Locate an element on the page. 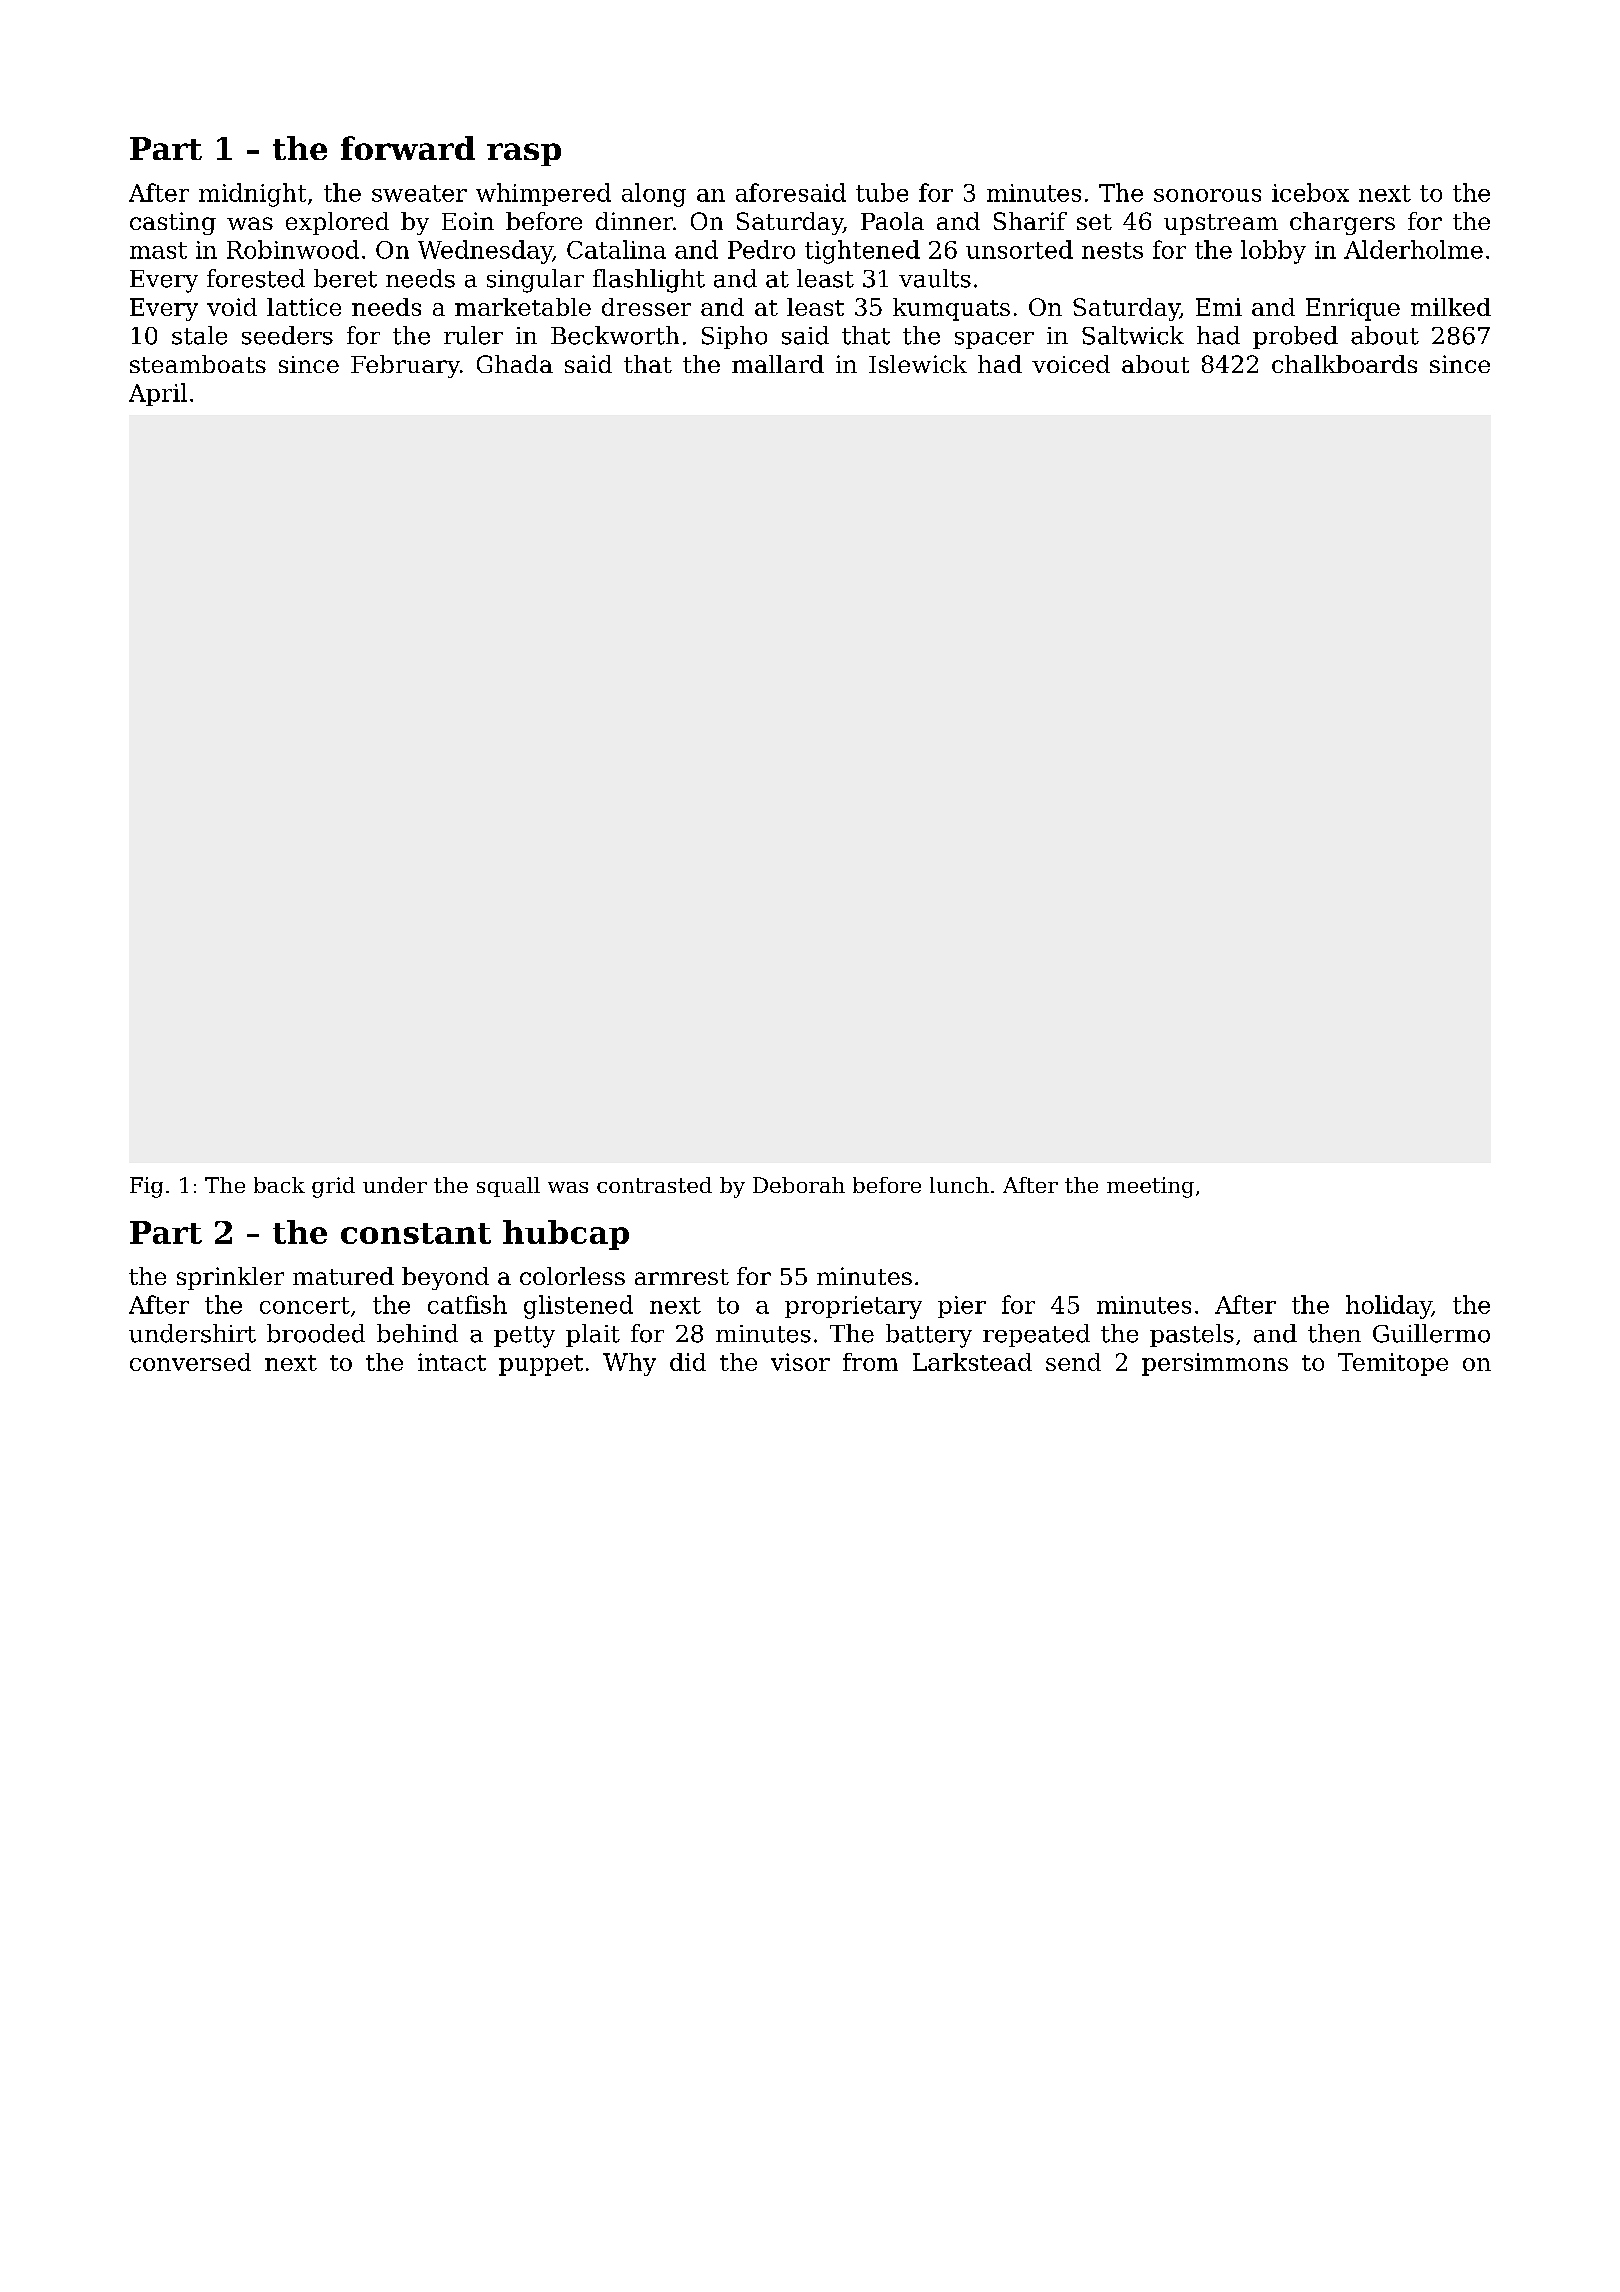 The image size is (1620, 2292). meeting is located at coordinates (1150, 1187).
